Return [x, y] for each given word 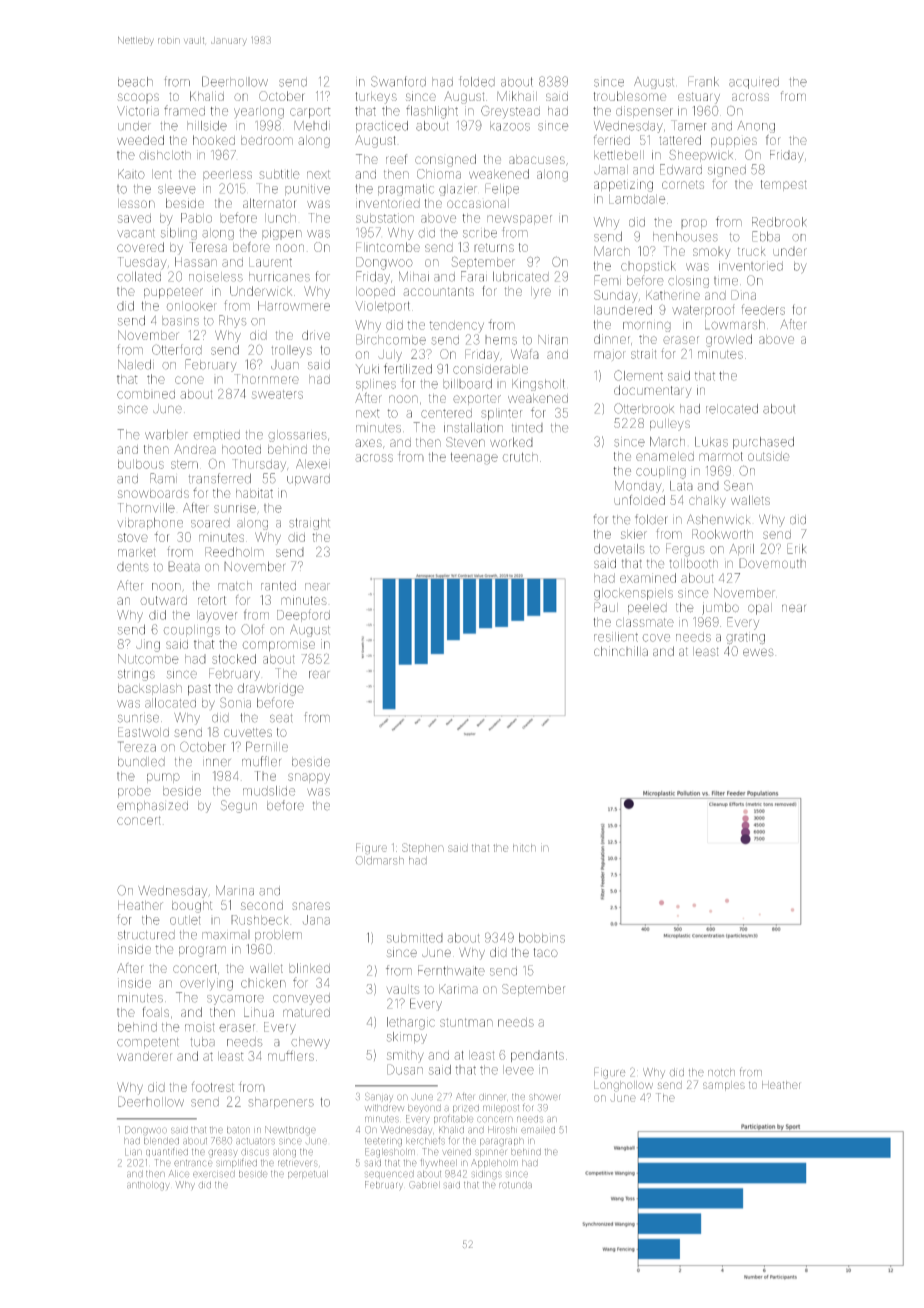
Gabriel [424, 1185]
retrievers [298, 1163]
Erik [796, 548]
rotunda [515, 1185]
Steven [465, 442]
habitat [254, 493]
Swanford [398, 81]
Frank [703, 81]
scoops [138, 98]
